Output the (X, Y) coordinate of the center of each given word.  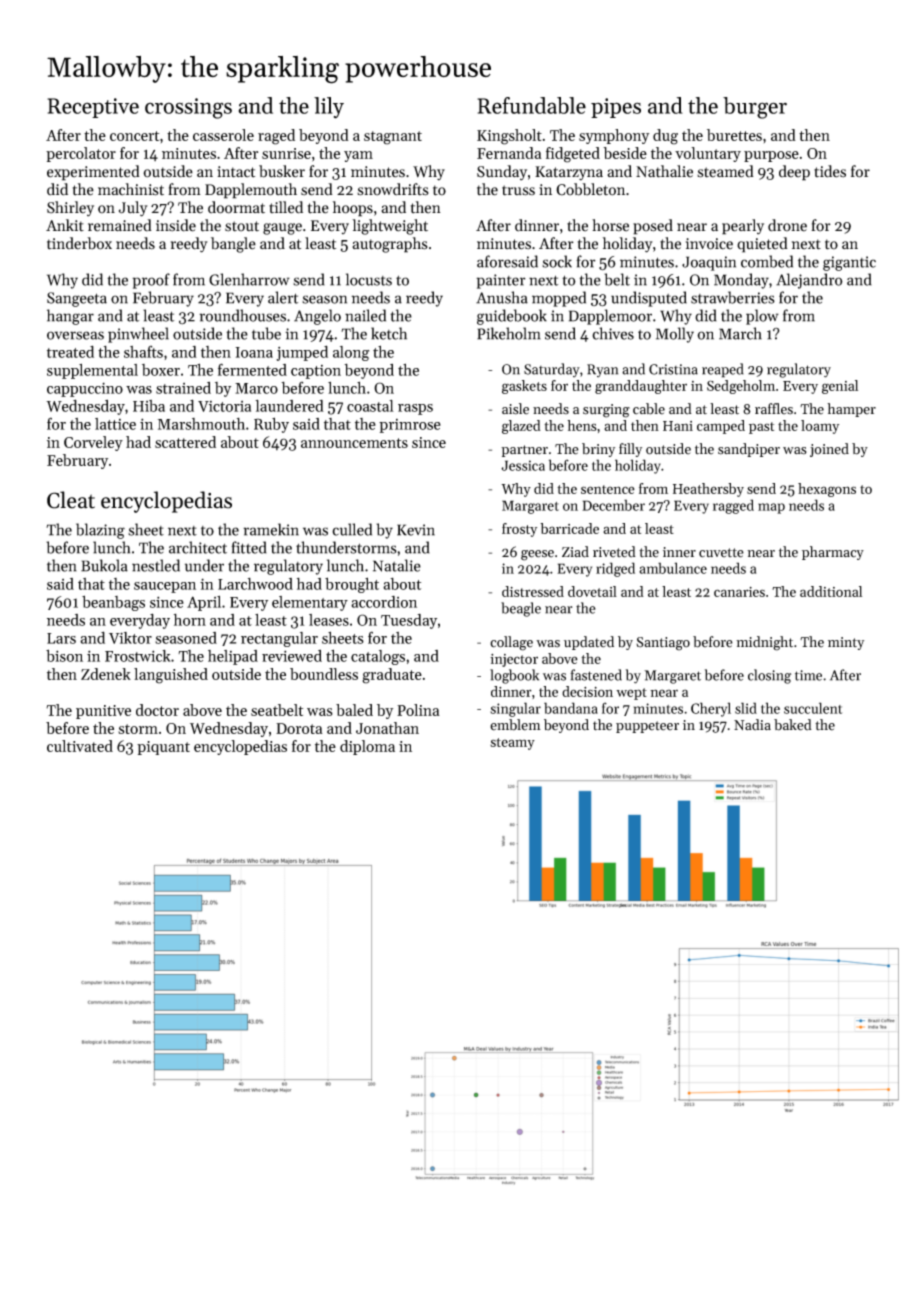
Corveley (93, 443)
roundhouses (242, 315)
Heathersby (708, 490)
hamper (851, 410)
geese (537, 555)
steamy (512, 744)
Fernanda (509, 153)
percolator (81, 154)
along (351, 353)
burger (755, 108)
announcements (354, 443)
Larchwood (255, 584)
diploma (367, 747)
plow (762, 317)
